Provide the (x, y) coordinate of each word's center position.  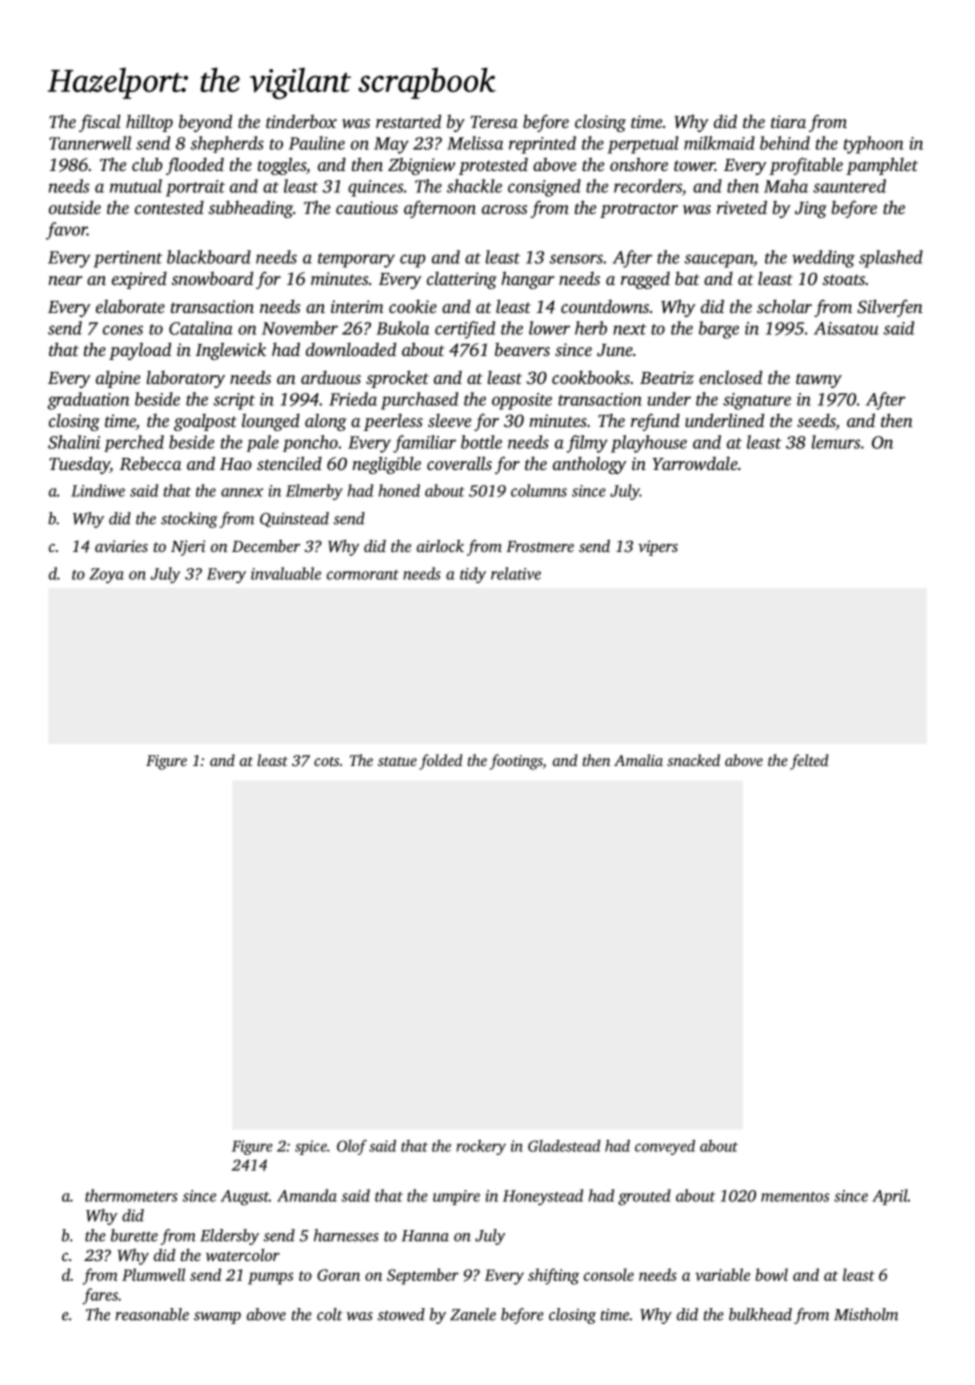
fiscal (100, 123)
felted (809, 762)
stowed (401, 1314)
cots (326, 761)
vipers (658, 548)
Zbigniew (421, 166)
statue (397, 761)
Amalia (638, 760)
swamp (217, 1318)
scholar (784, 306)
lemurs (835, 442)
